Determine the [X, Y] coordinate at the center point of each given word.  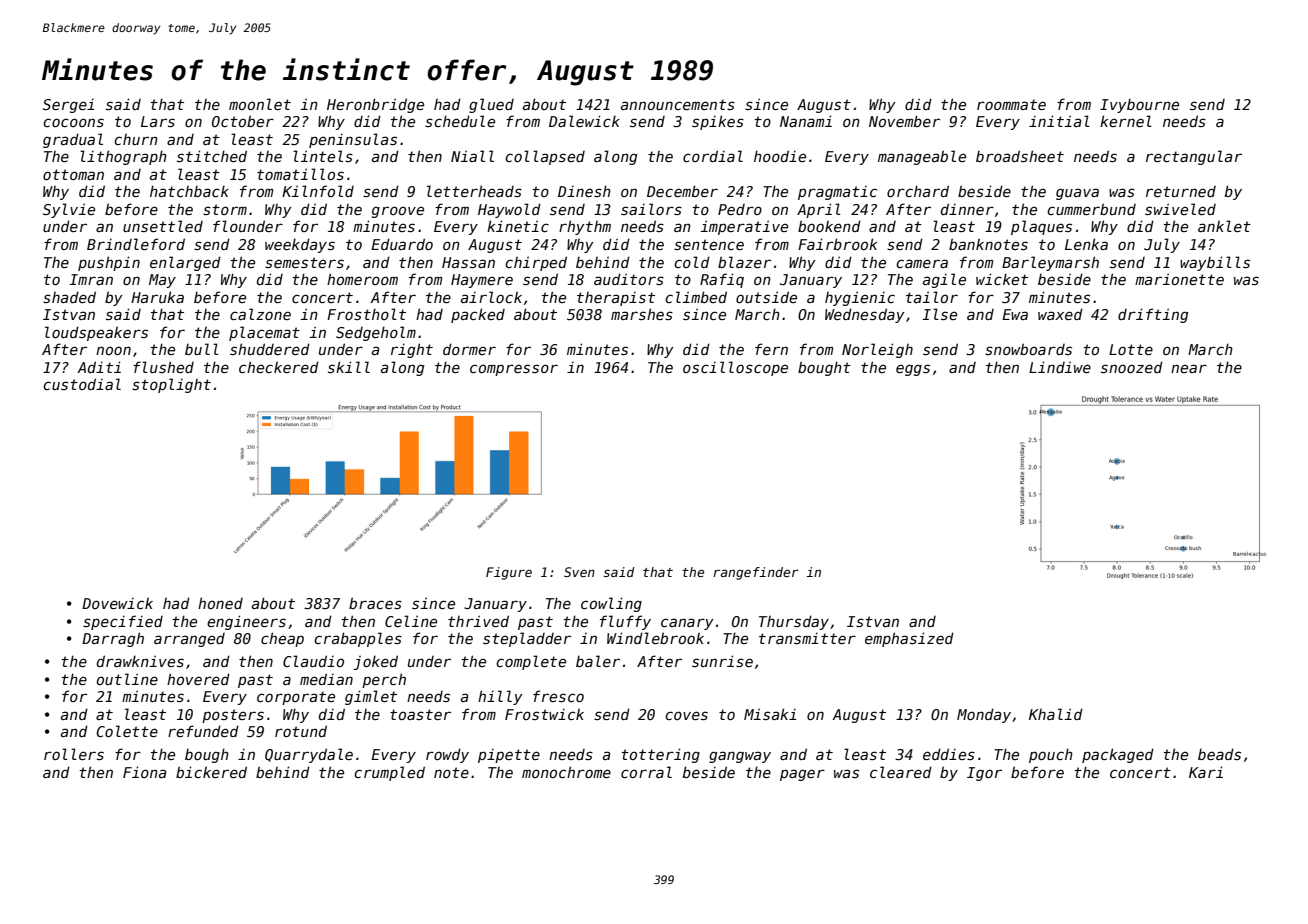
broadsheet [1020, 156]
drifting [1153, 315]
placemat [264, 333]
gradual [73, 140]
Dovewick [117, 603]
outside [766, 297]
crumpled [389, 773]
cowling [611, 604]
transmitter [807, 638]
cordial [713, 156]
